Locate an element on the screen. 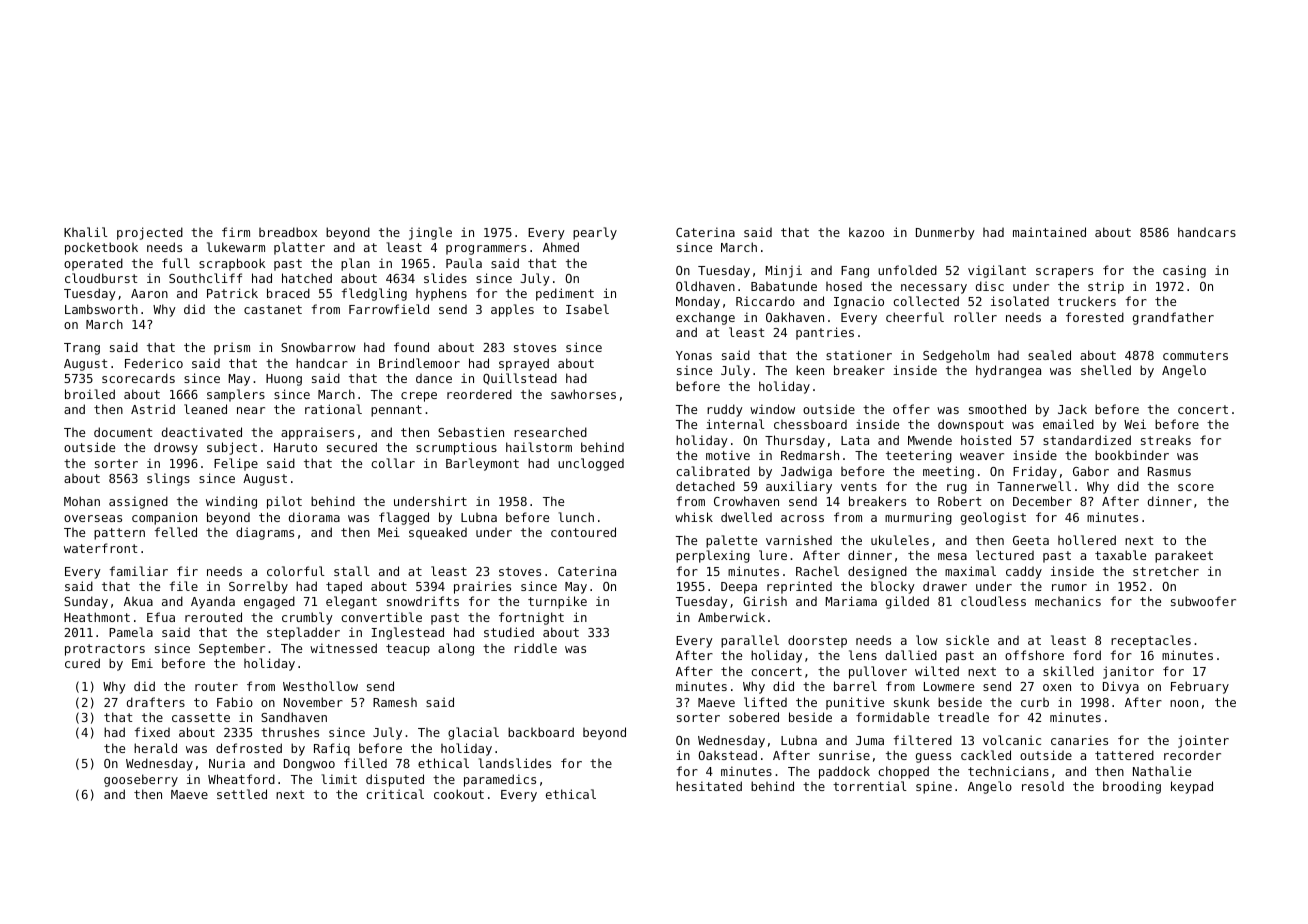 Image resolution: width=1308 pixels, height=924 pixels. window is located at coordinates (772, 409).
